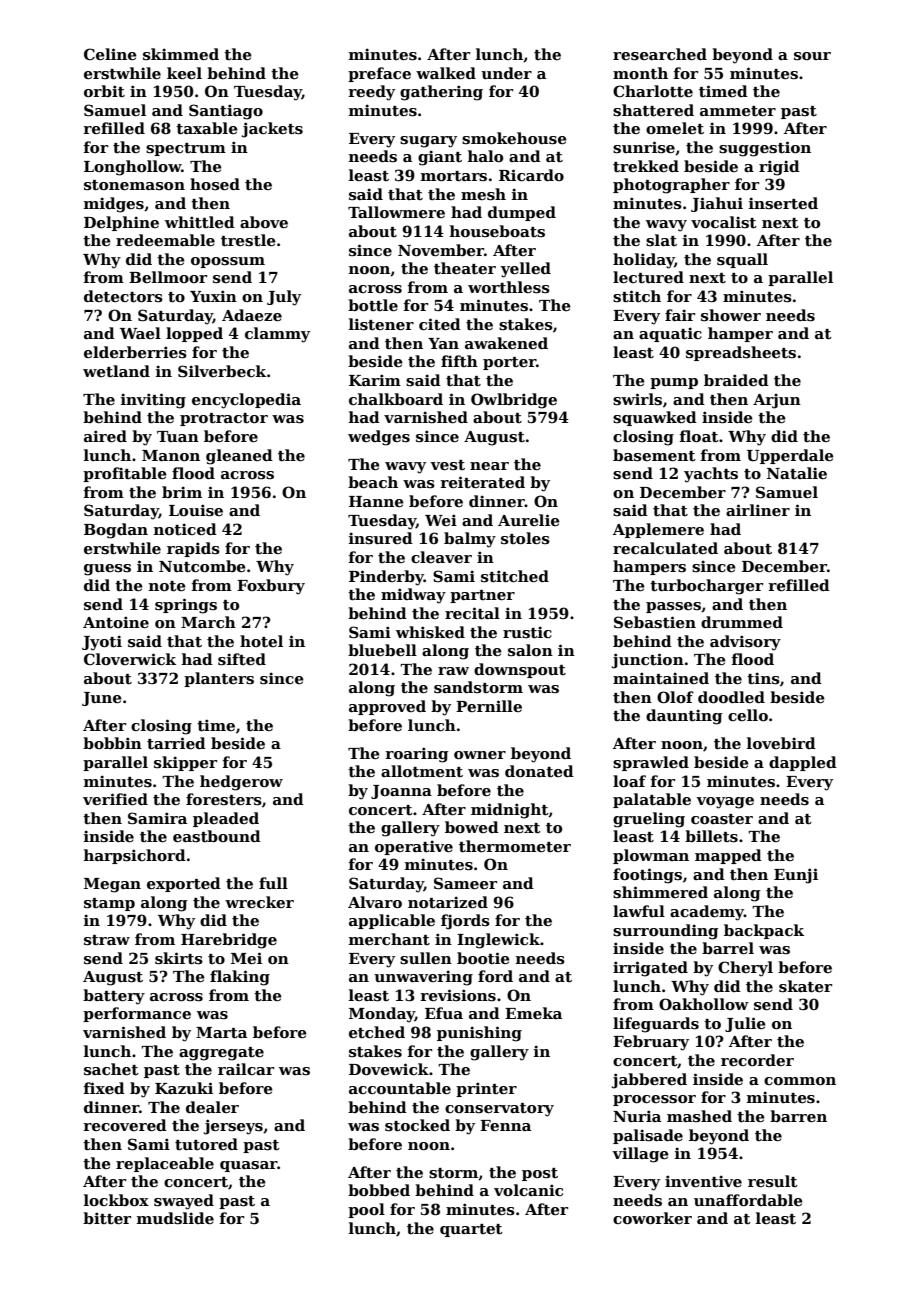 This document has width=924, height=1308. I want to click on mudslide, so click(175, 1218).
